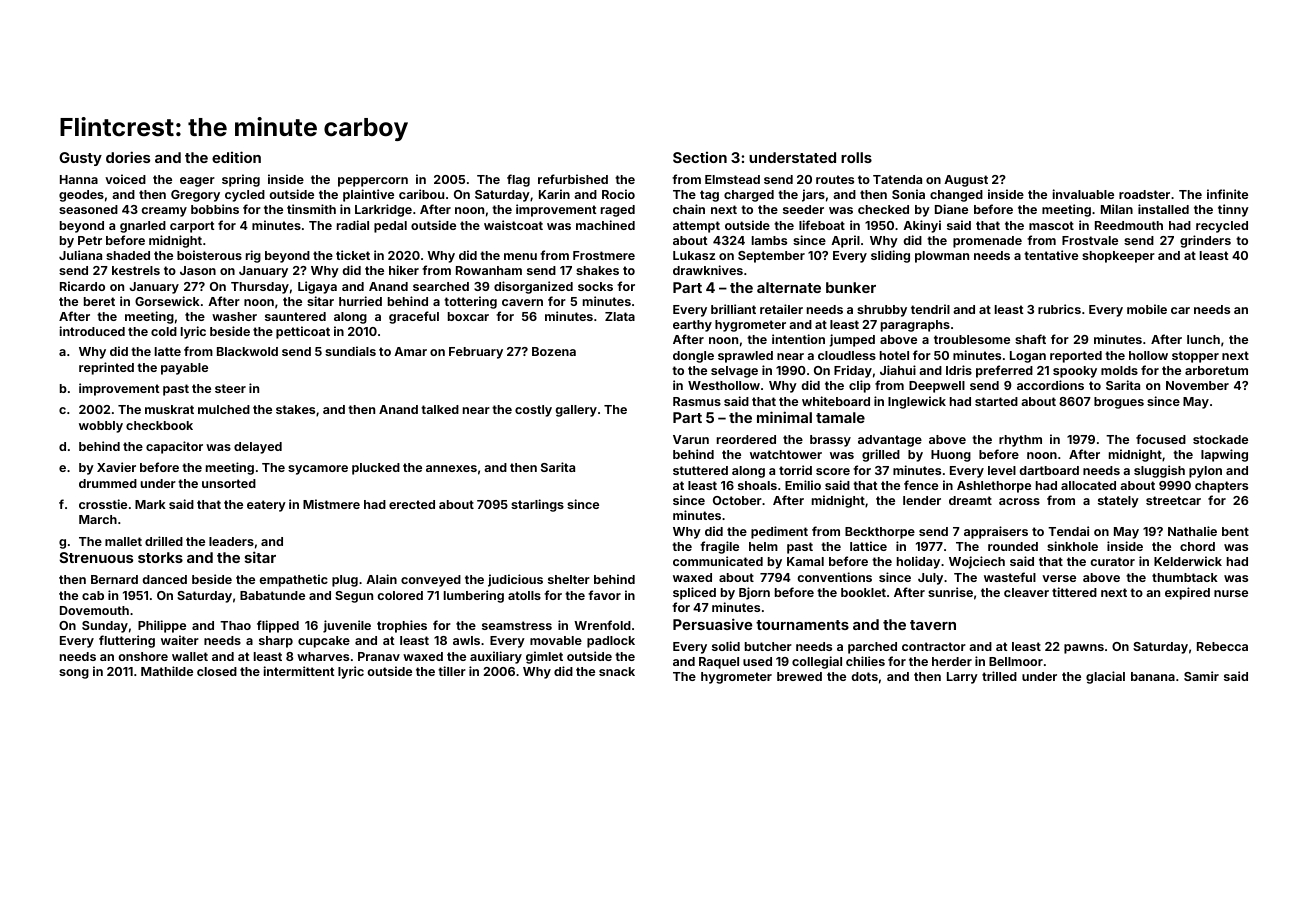 The image size is (1308, 924). I want to click on intermittent, so click(299, 671).
